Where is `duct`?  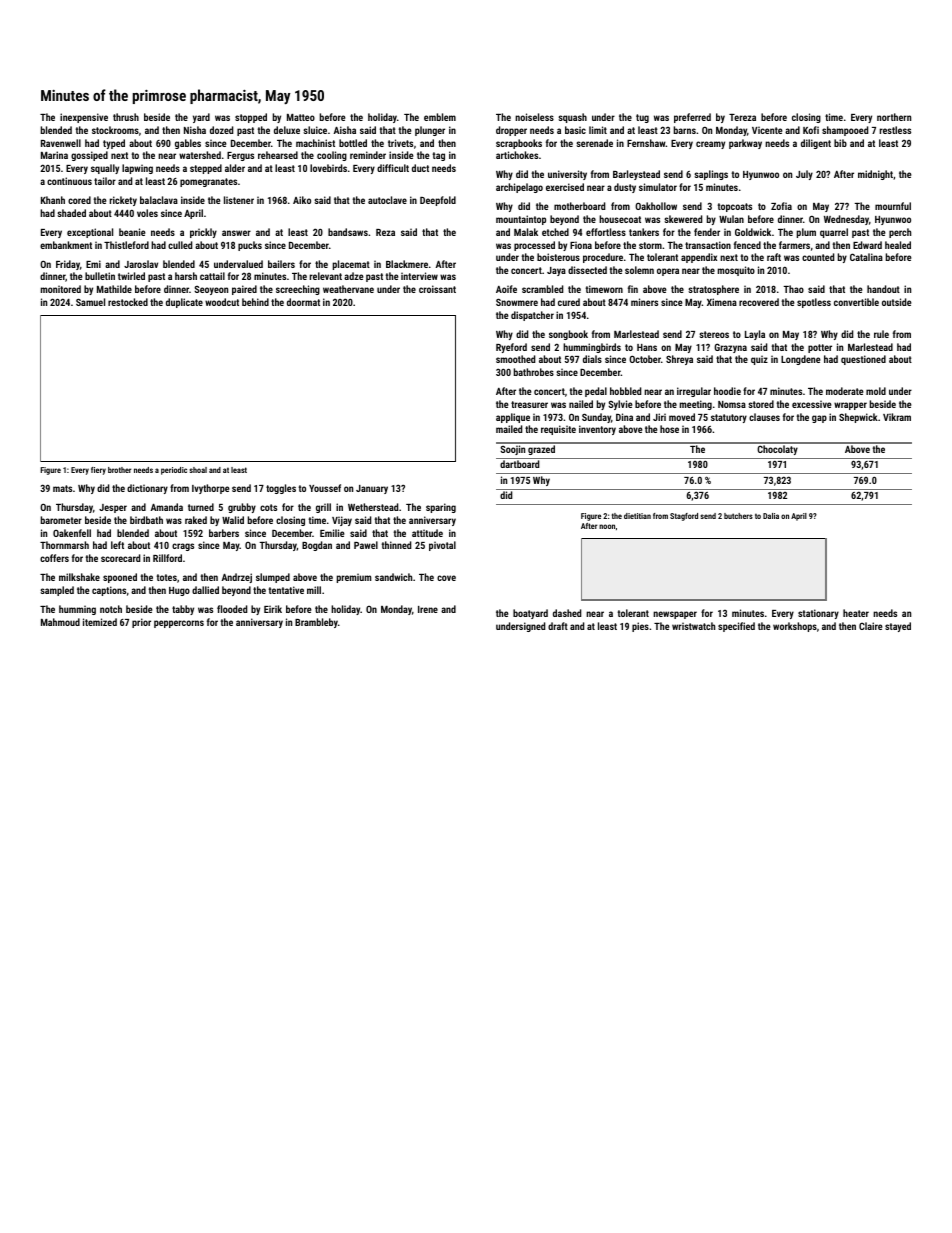
duct is located at coordinates (420, 168).
